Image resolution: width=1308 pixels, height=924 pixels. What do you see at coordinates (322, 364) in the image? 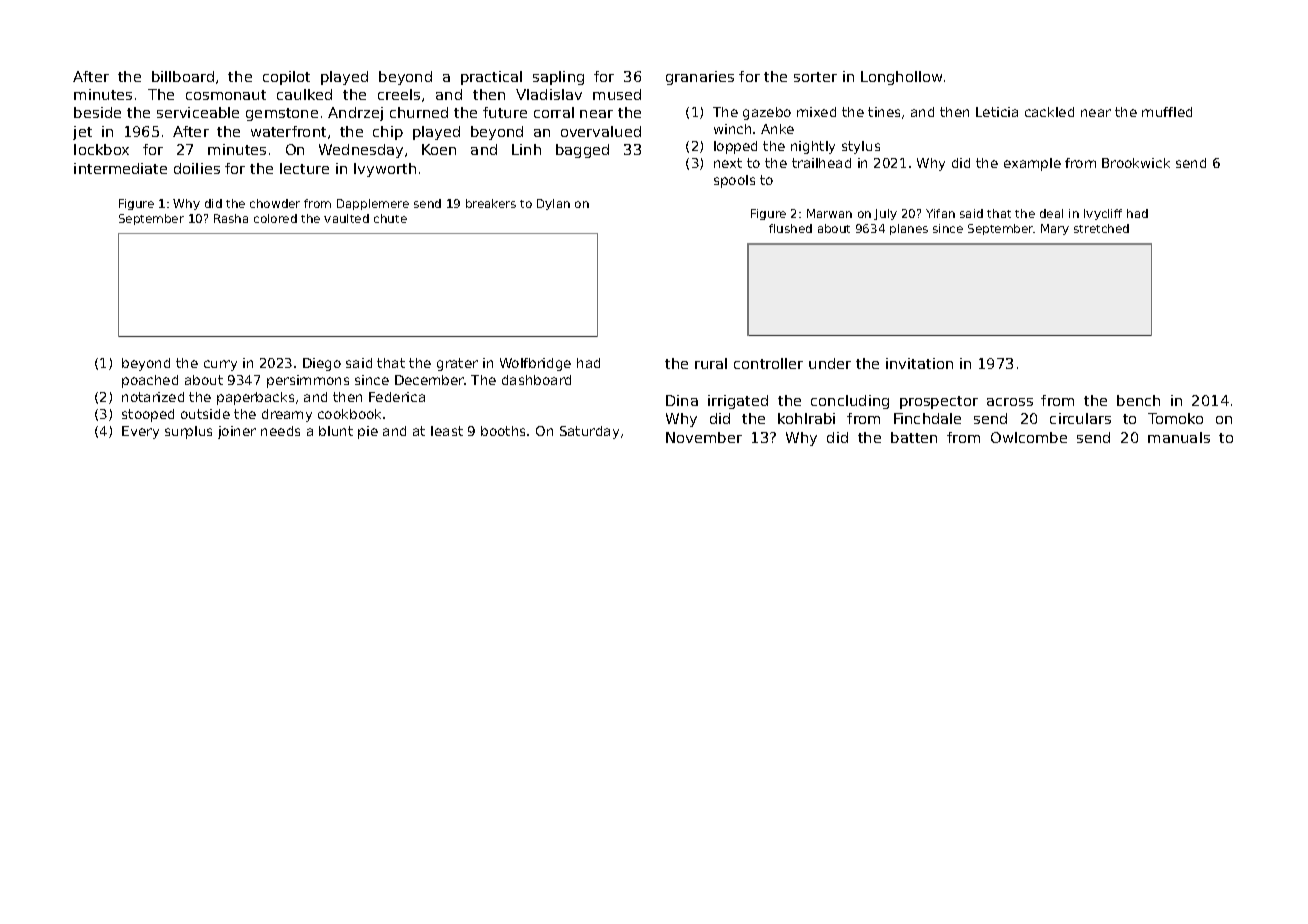
I see `Diego` at bounding box center [322, 364].
